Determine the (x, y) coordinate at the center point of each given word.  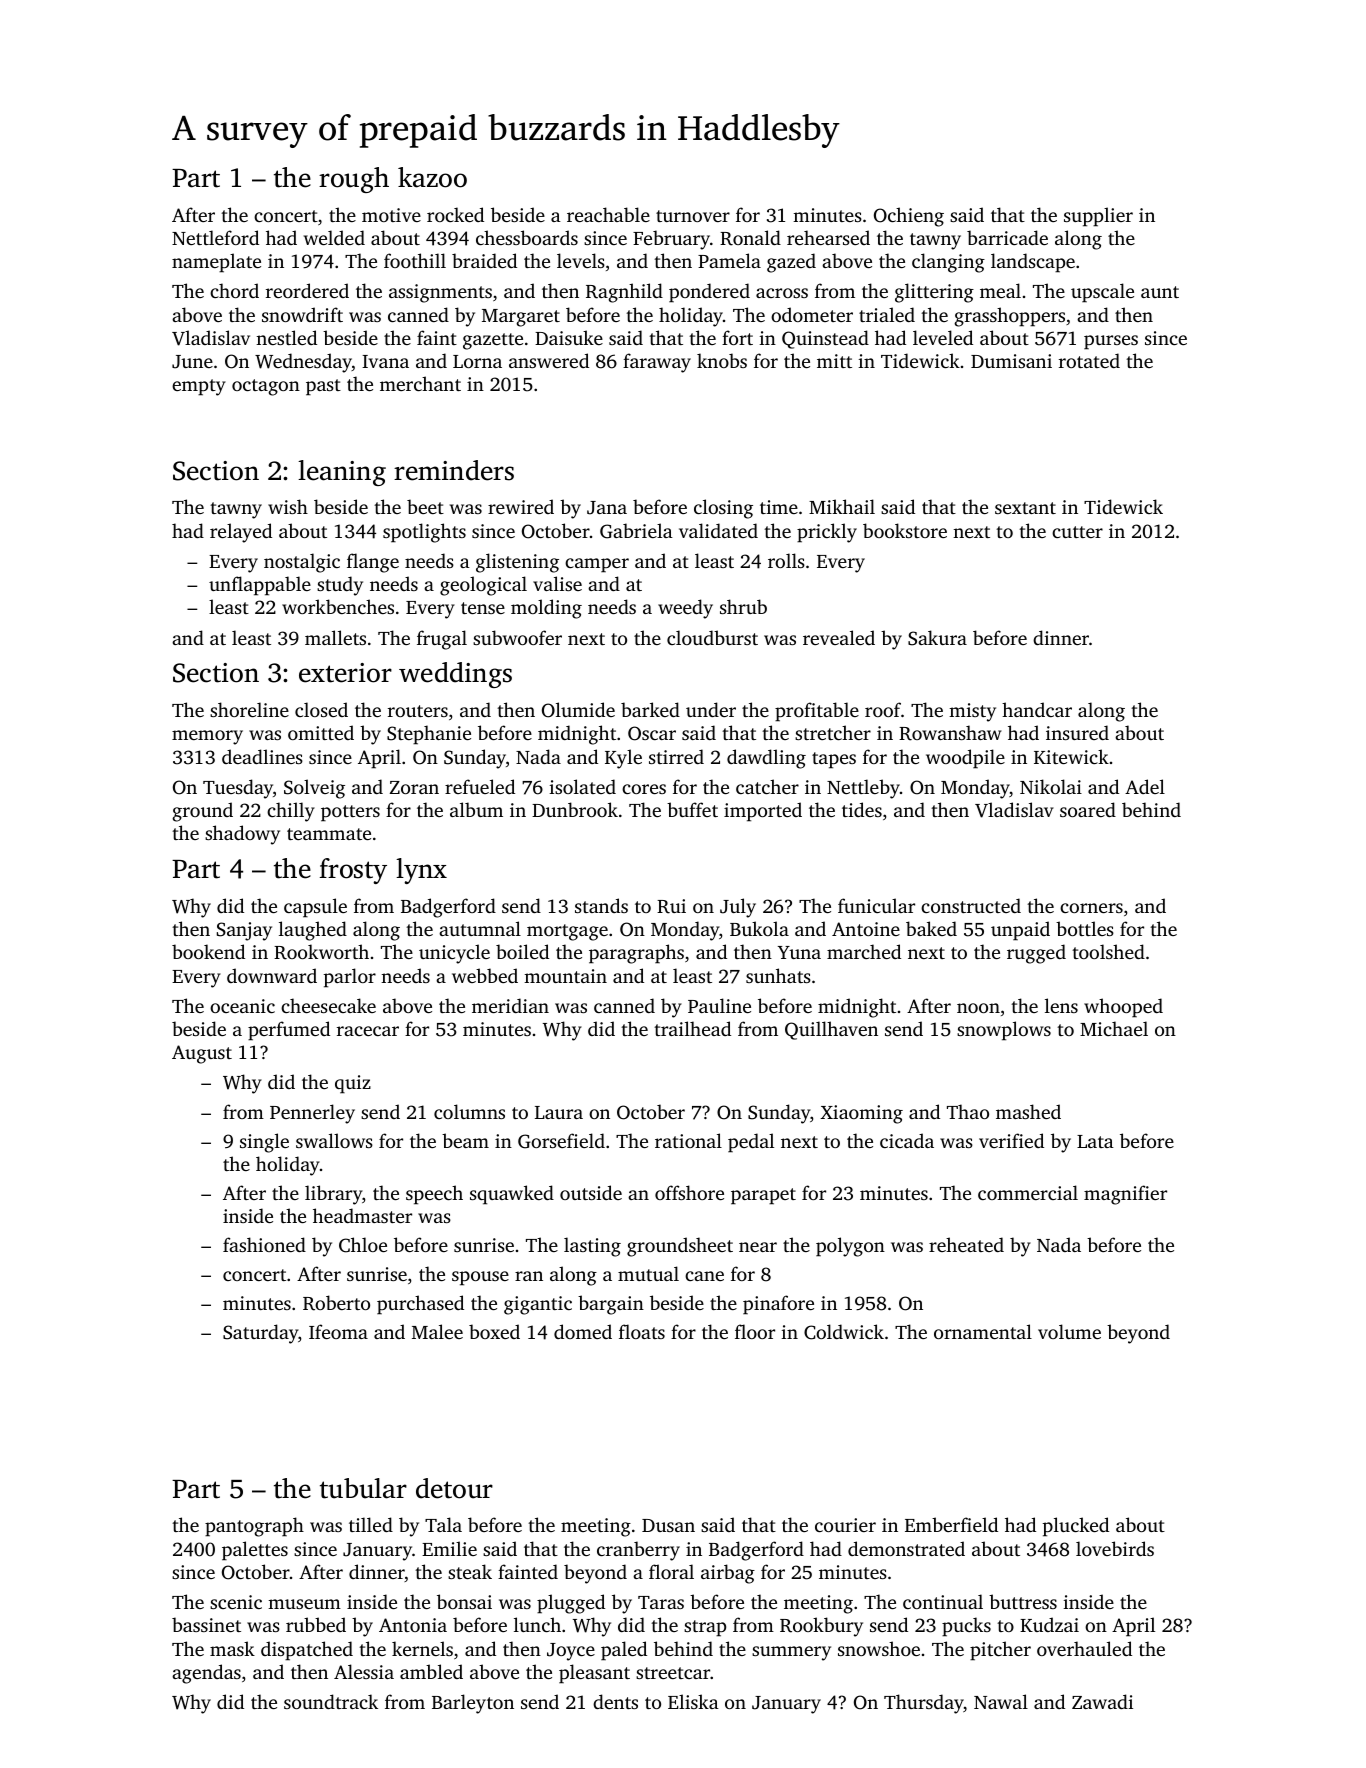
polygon (850, 1247)
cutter (1077, 532)
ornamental (983, 1331)
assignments (440, 293)
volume (1069, 1331)
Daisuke (569, 337)
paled (624, 1651)
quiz (353, 1084)
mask (232, 1648)
